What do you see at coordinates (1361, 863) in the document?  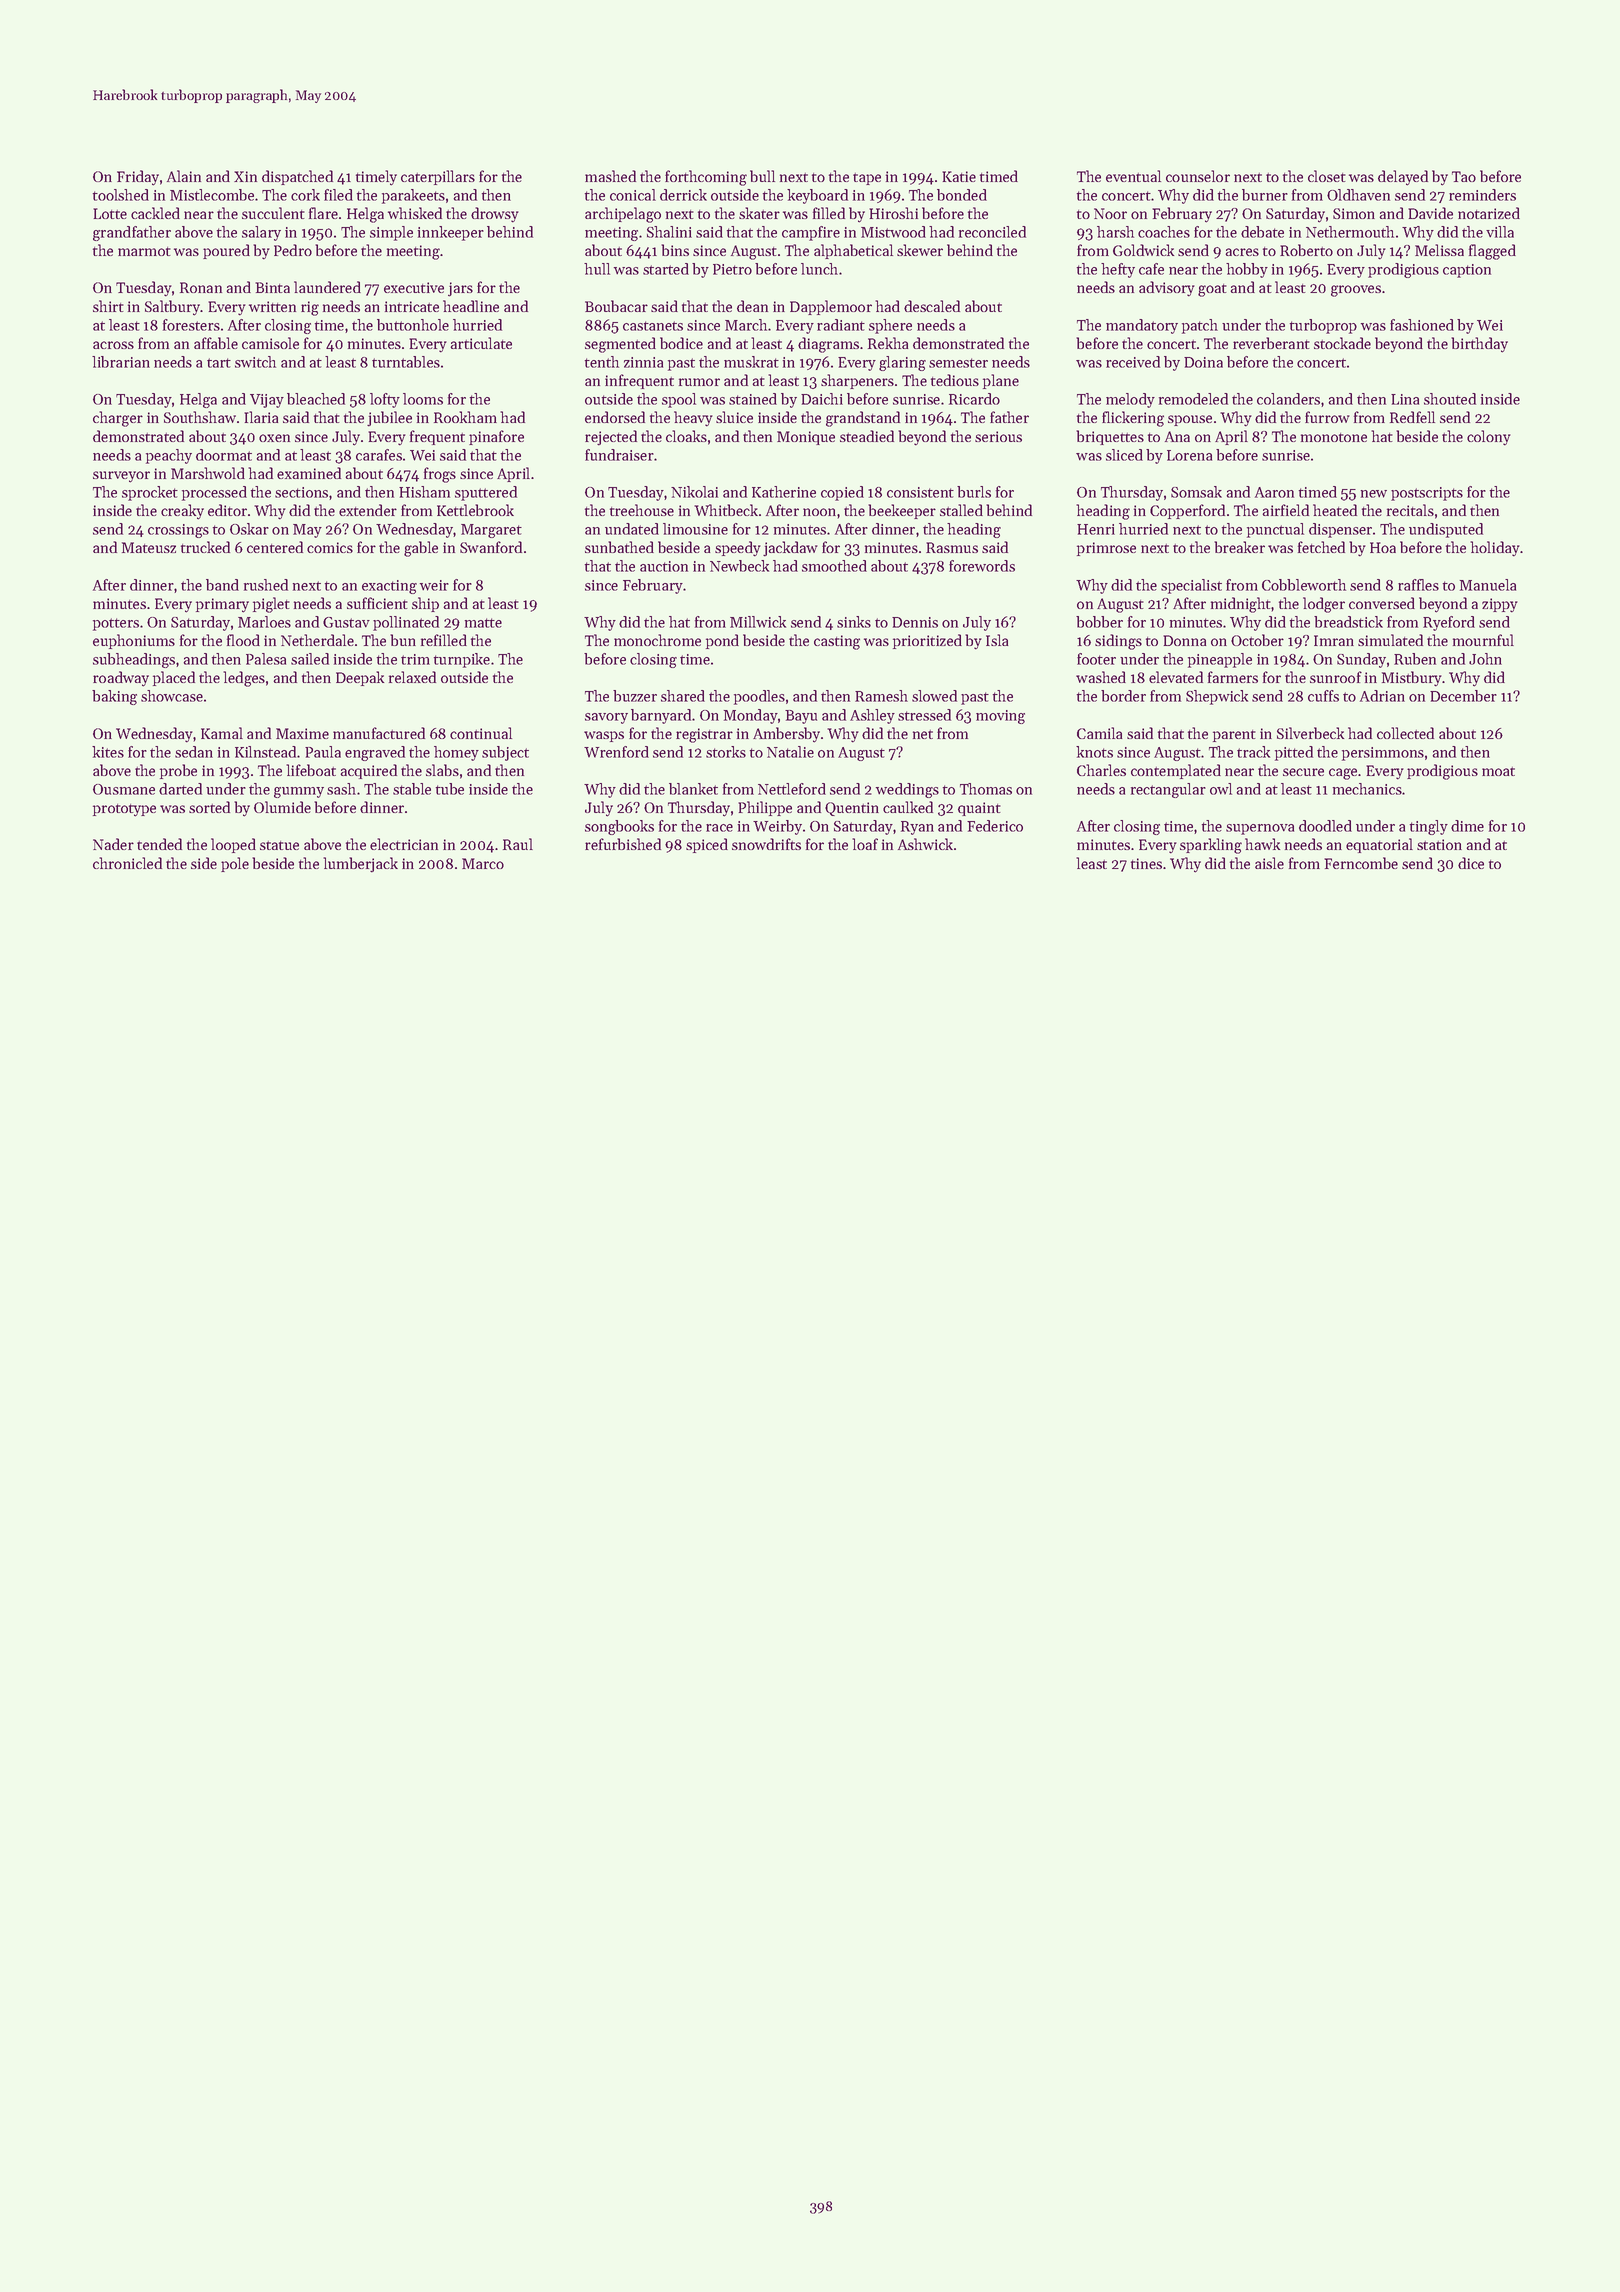 I see `Ferncombe` at bounding box center [1361, 863].
